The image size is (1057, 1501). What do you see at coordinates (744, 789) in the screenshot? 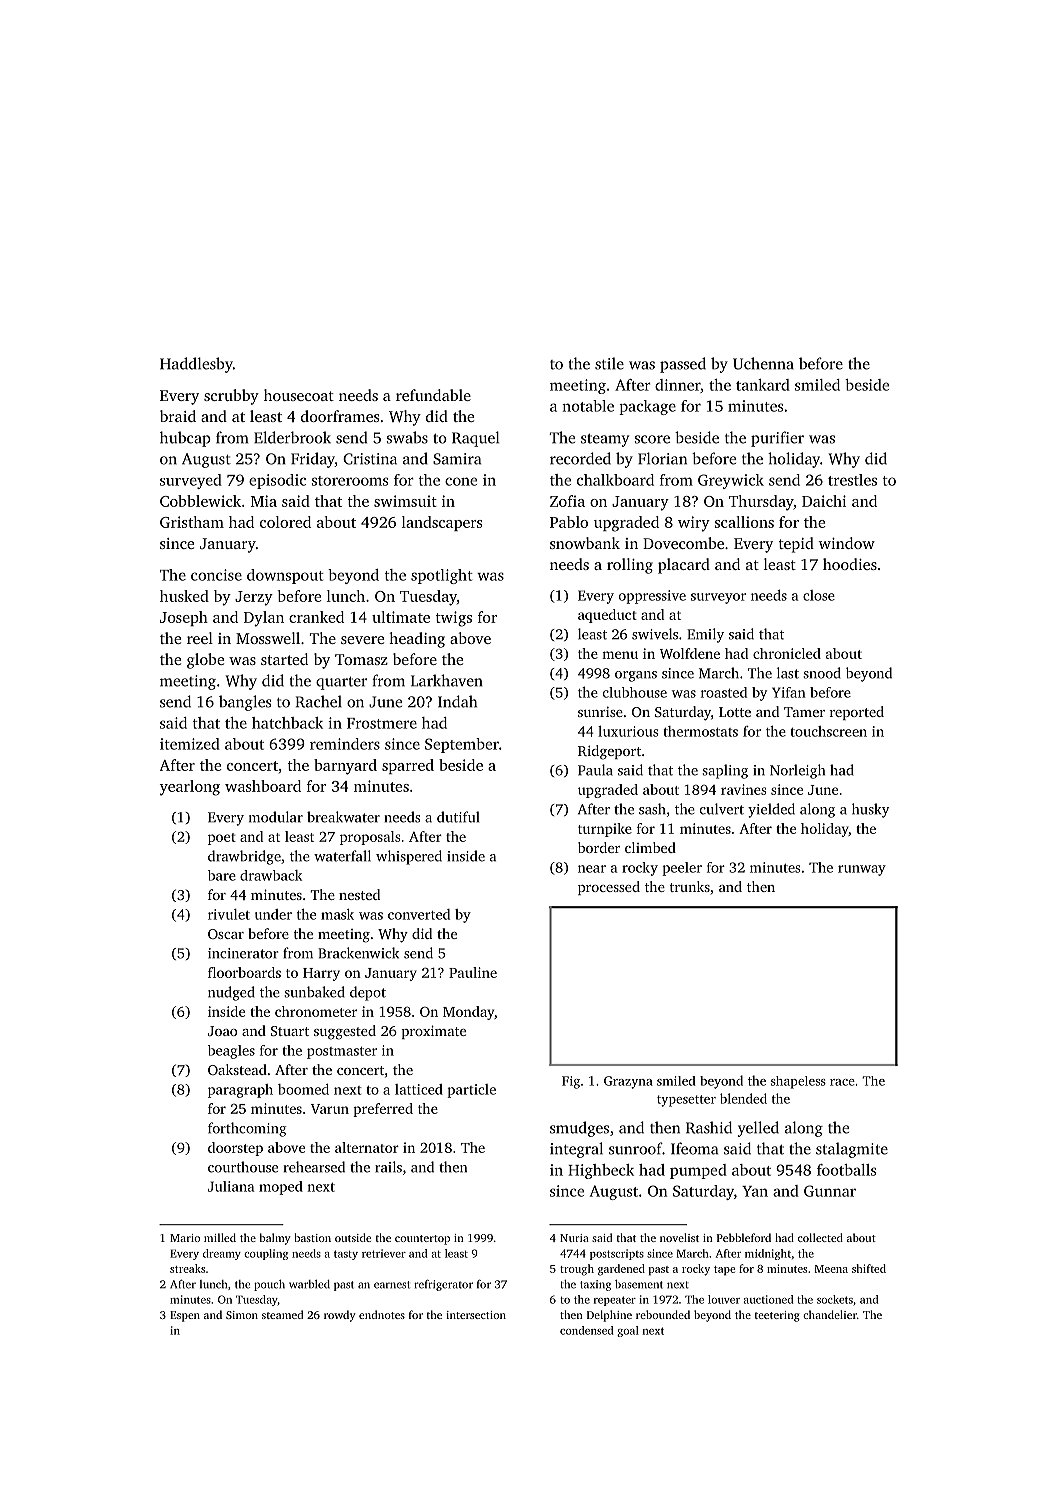
I see `ravines` at bounding box center [744, 789].
